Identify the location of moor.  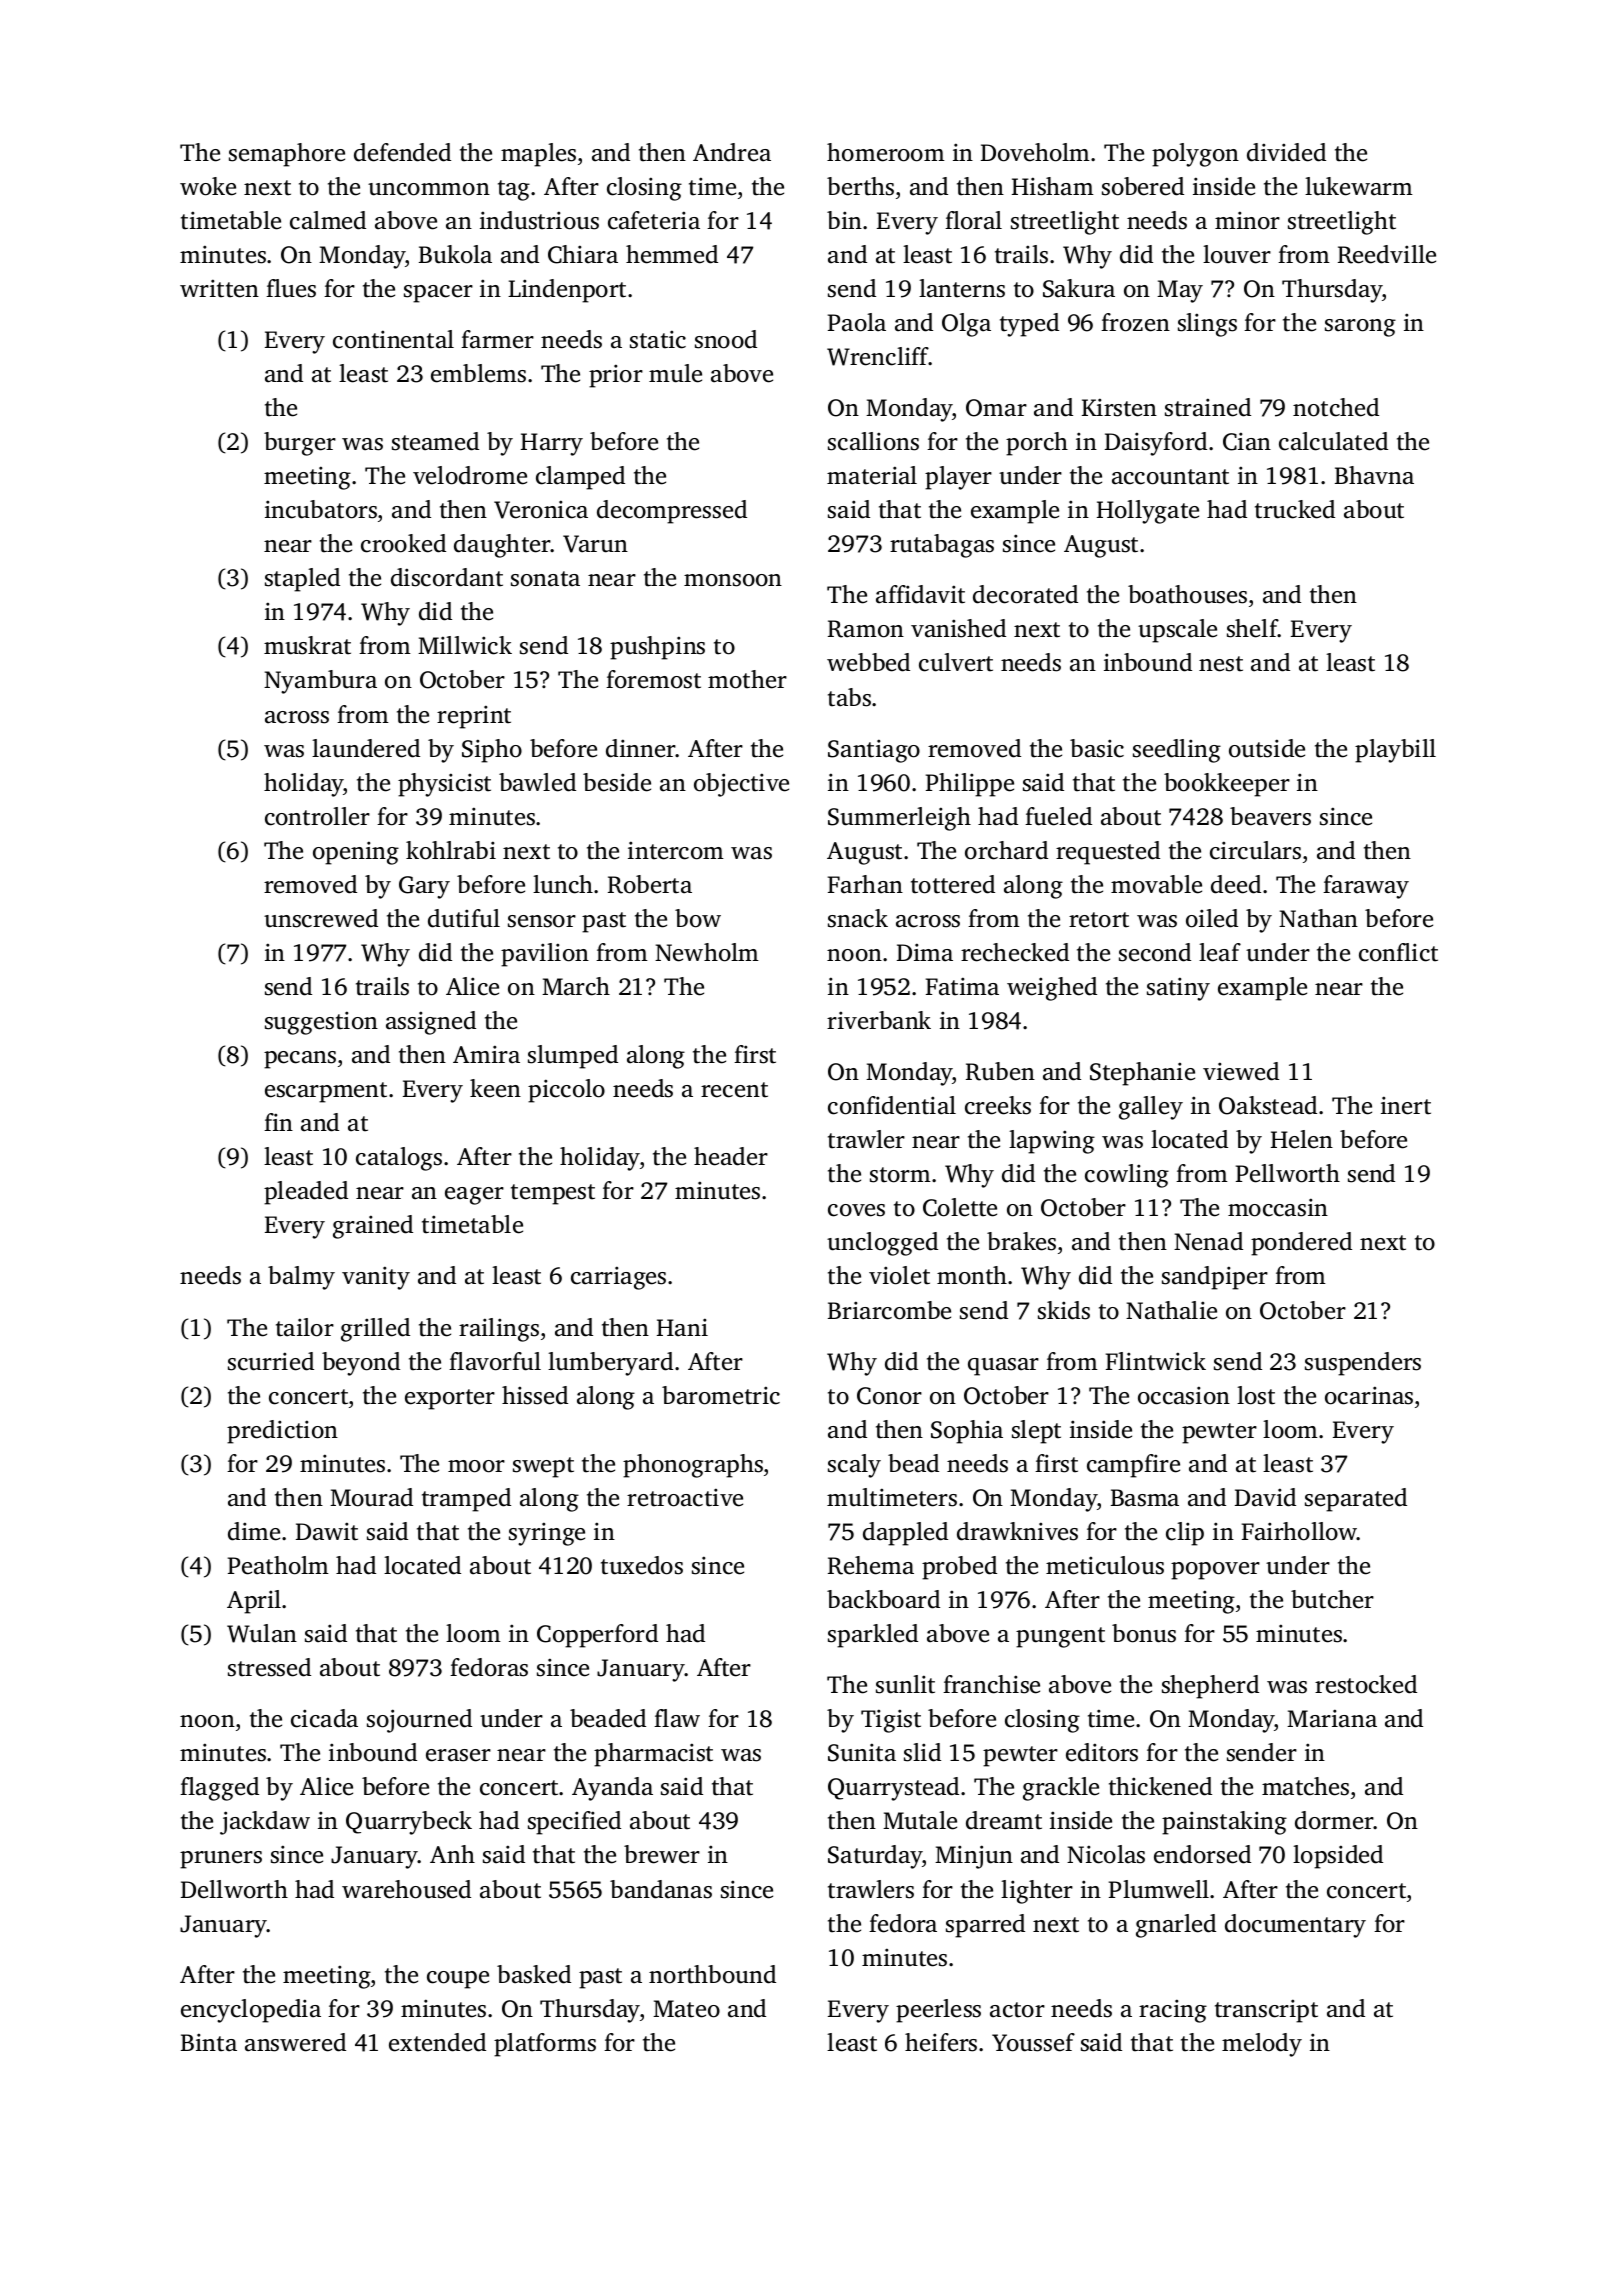
(476, 1466).
